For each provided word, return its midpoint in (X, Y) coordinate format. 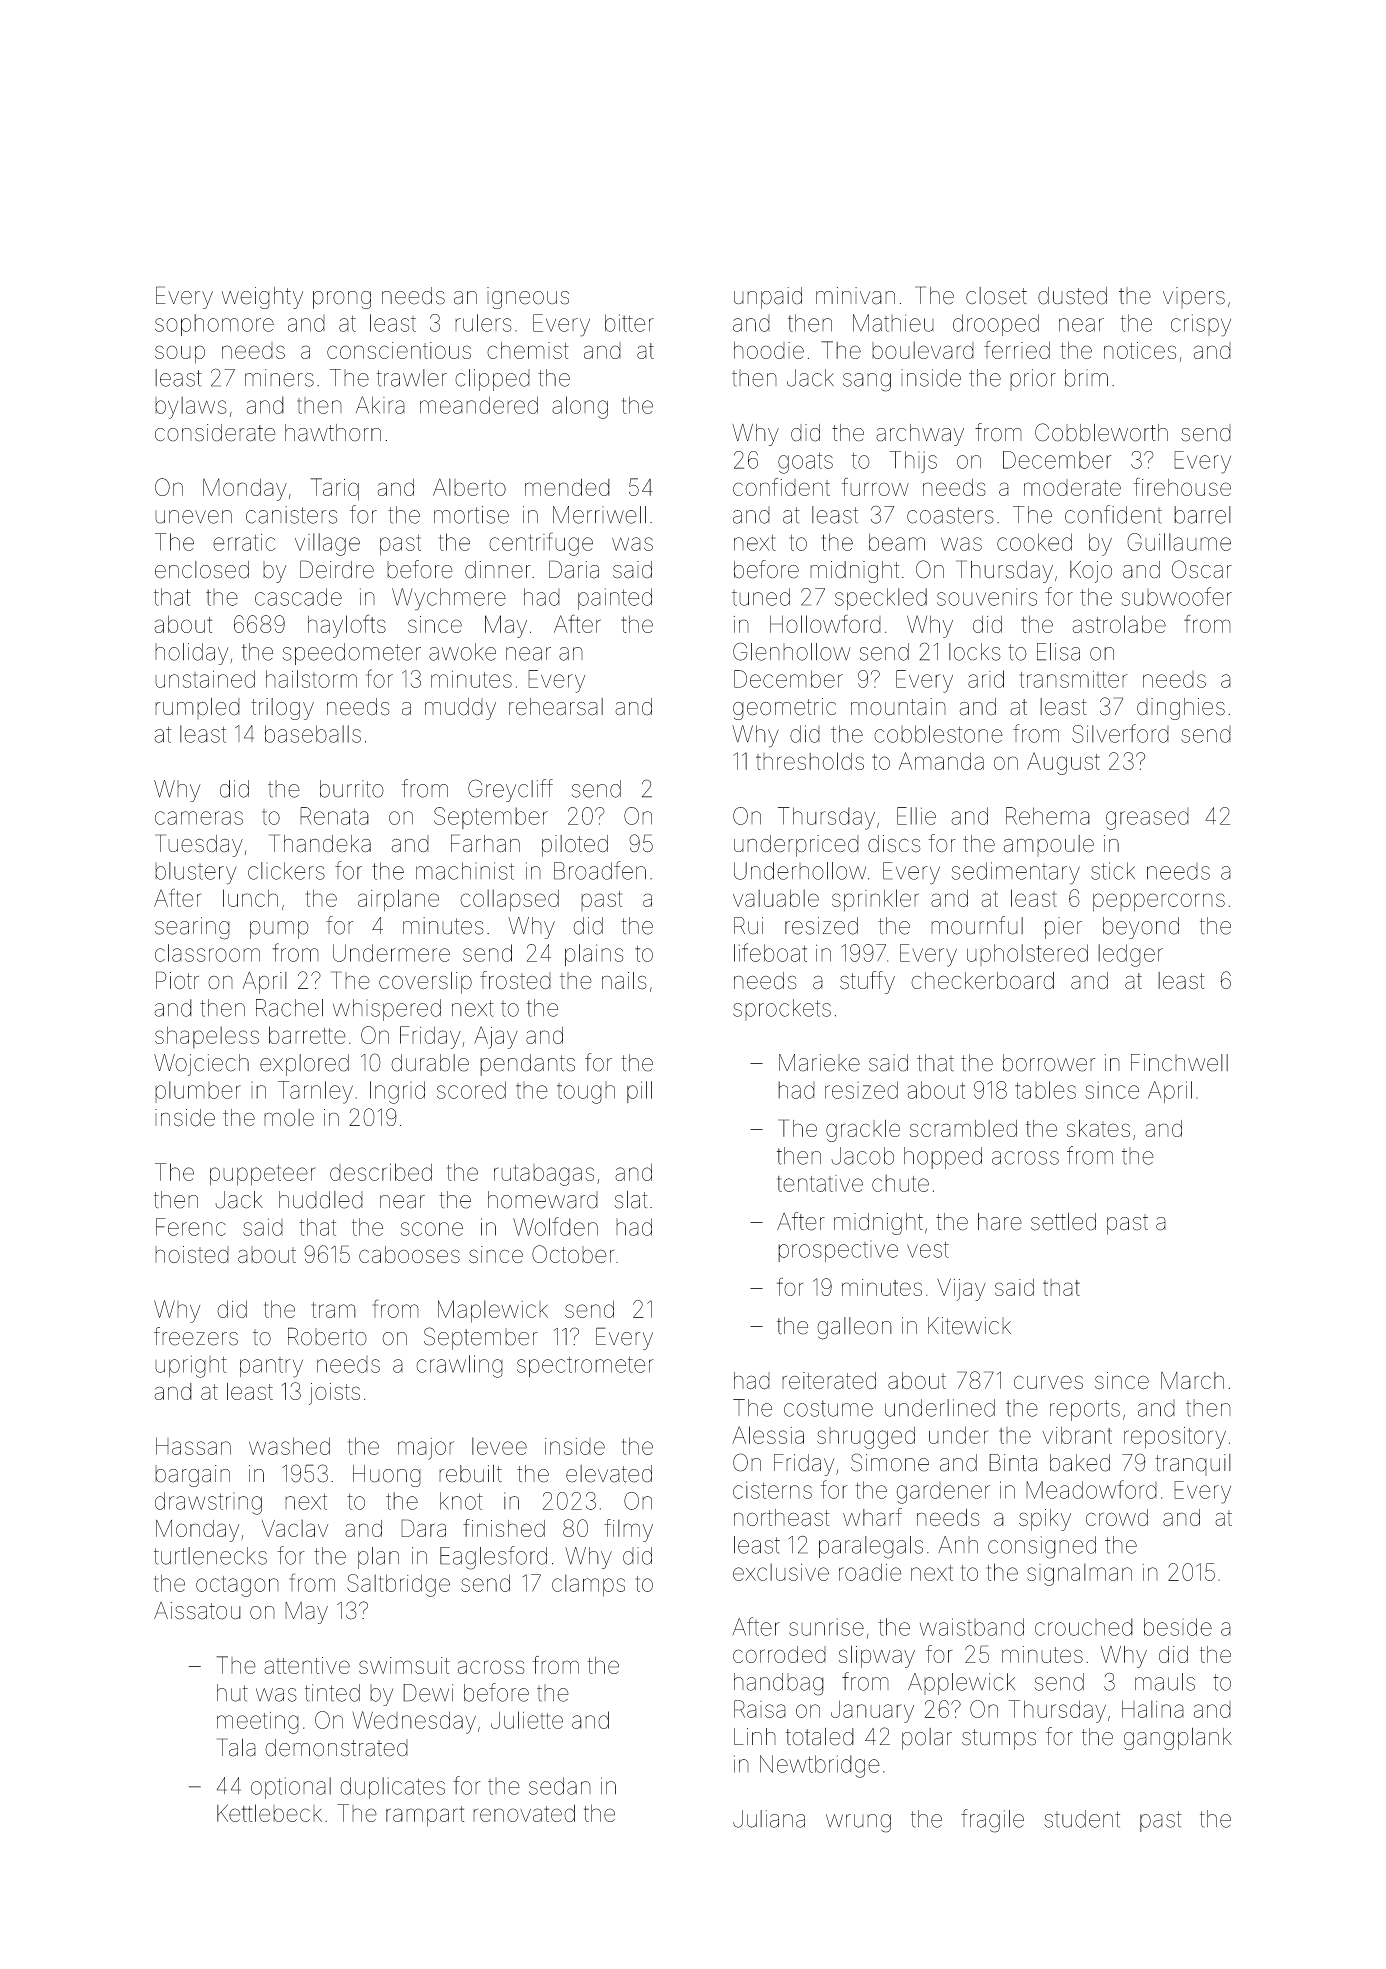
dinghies (1181, 709)
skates (1098, 1128)
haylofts (347, 626)
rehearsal (556, 707)
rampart (425, 1816)
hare (1000, 1222)
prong (342, 300)
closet (996, 296)
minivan (855, 296)
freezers (196, 1336)
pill (639, 1092)
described (381, 1172)
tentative (820, 1183)
